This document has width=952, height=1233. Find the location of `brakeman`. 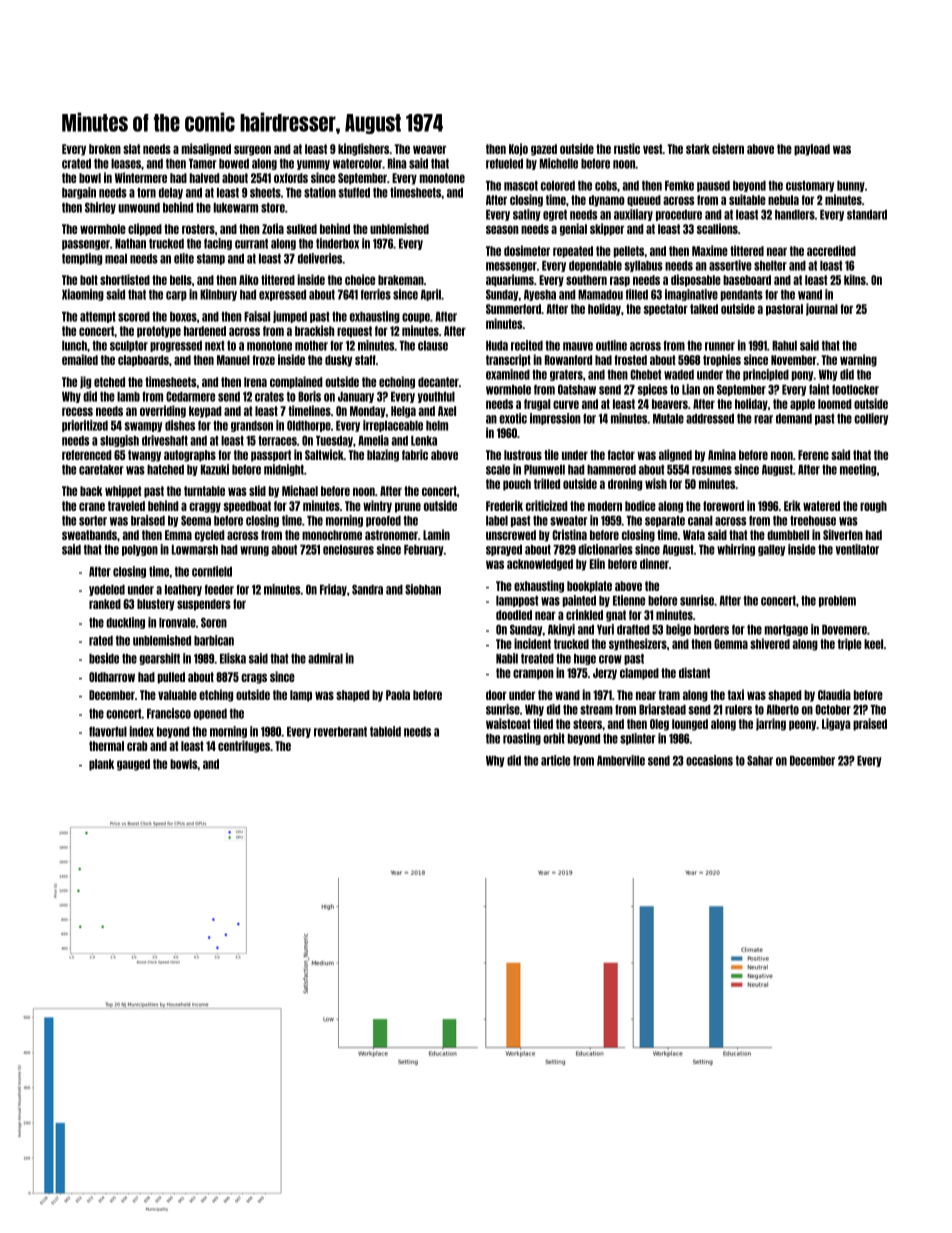

brakeman is located at coordinates (401, 280).
